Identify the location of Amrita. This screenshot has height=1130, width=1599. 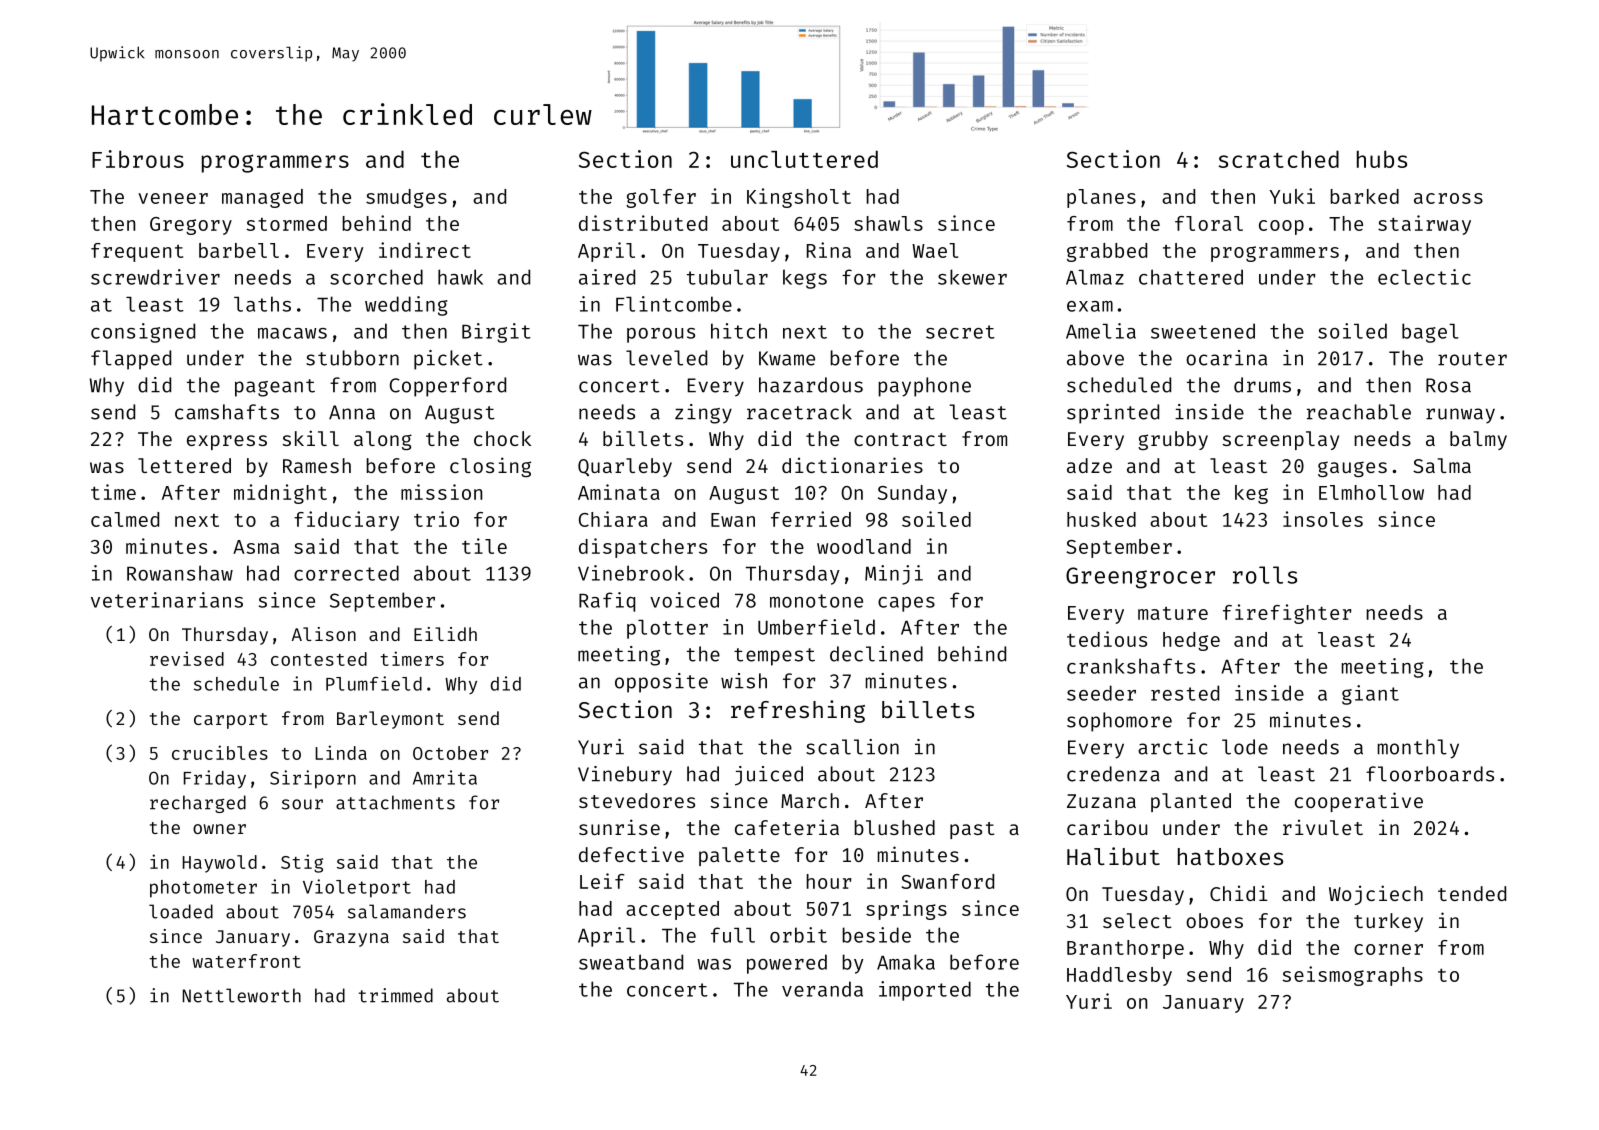
(445, 777).
